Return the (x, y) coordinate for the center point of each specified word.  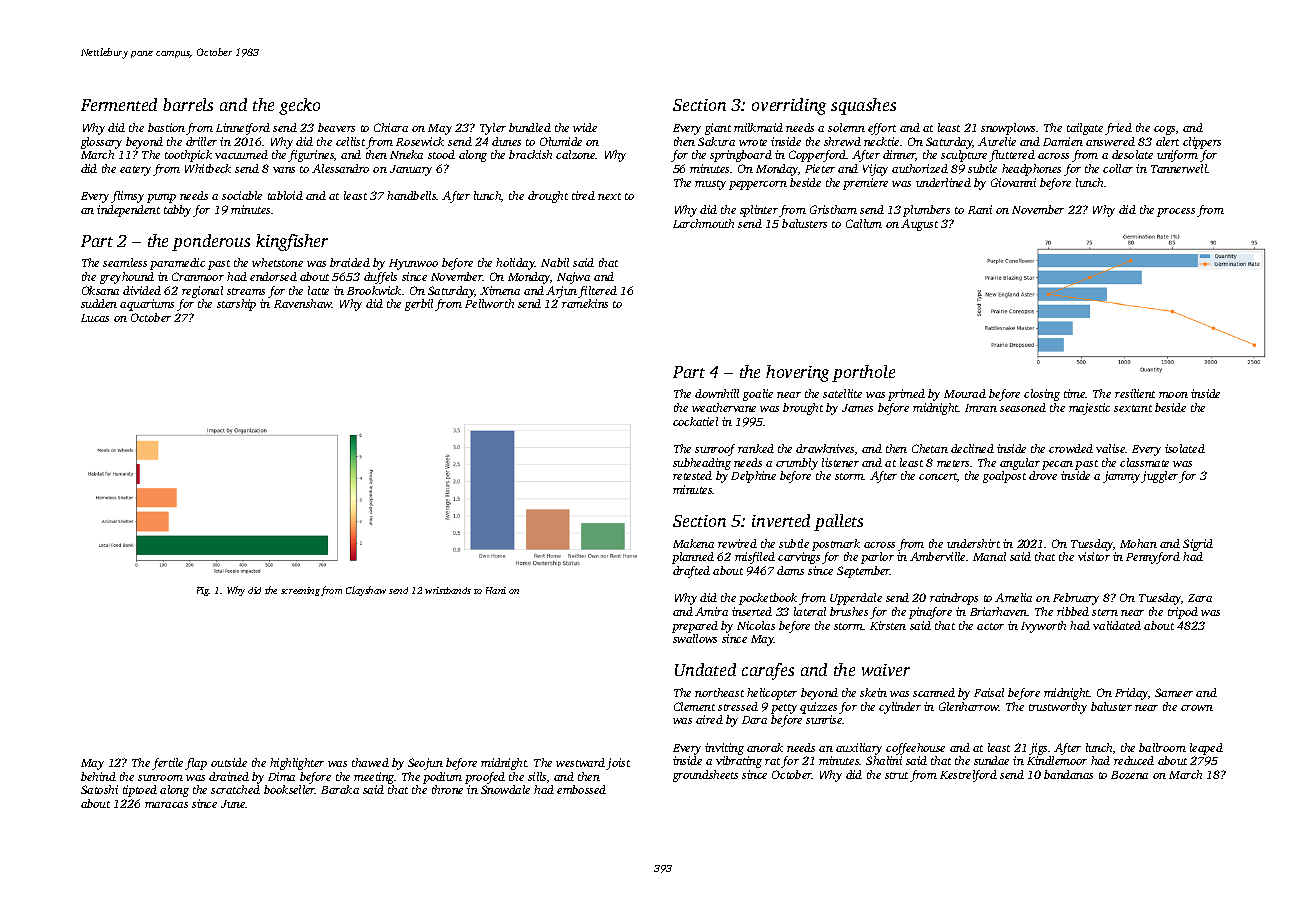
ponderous (211, 242)
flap (196, 764)
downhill (717, 393)
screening (300, 591)
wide (585, 127)
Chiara (391, 127)
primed (906, 395)
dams (790, 570)
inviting (724, 749)
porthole (863, 373)
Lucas (95, 318)
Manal (989, 556)
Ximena (500, 290)
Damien (1063, 141)
